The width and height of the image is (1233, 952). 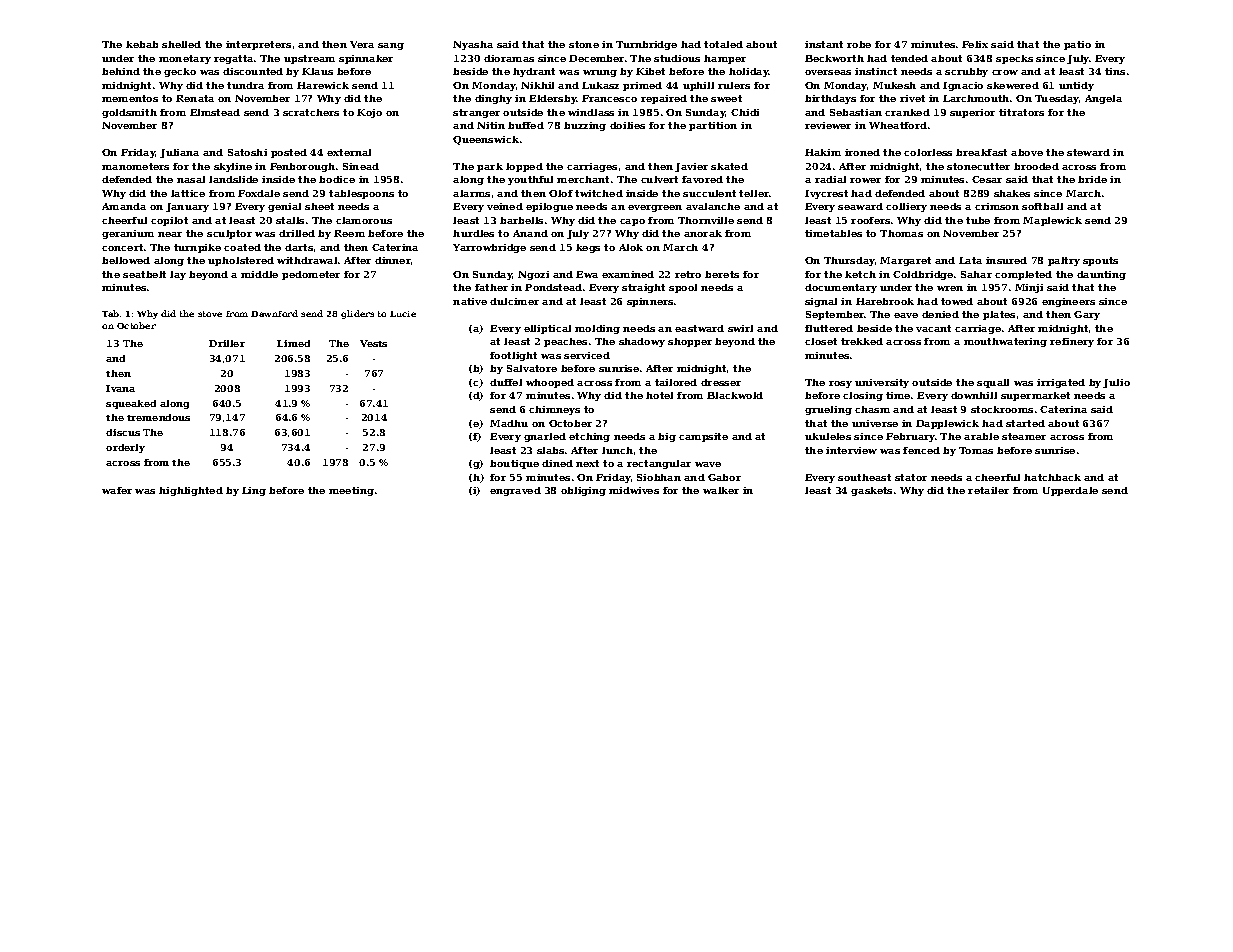 What do you see at coordinates (1023, 275) in the image?
I see `completed` at bounding box center [1023, 275].
